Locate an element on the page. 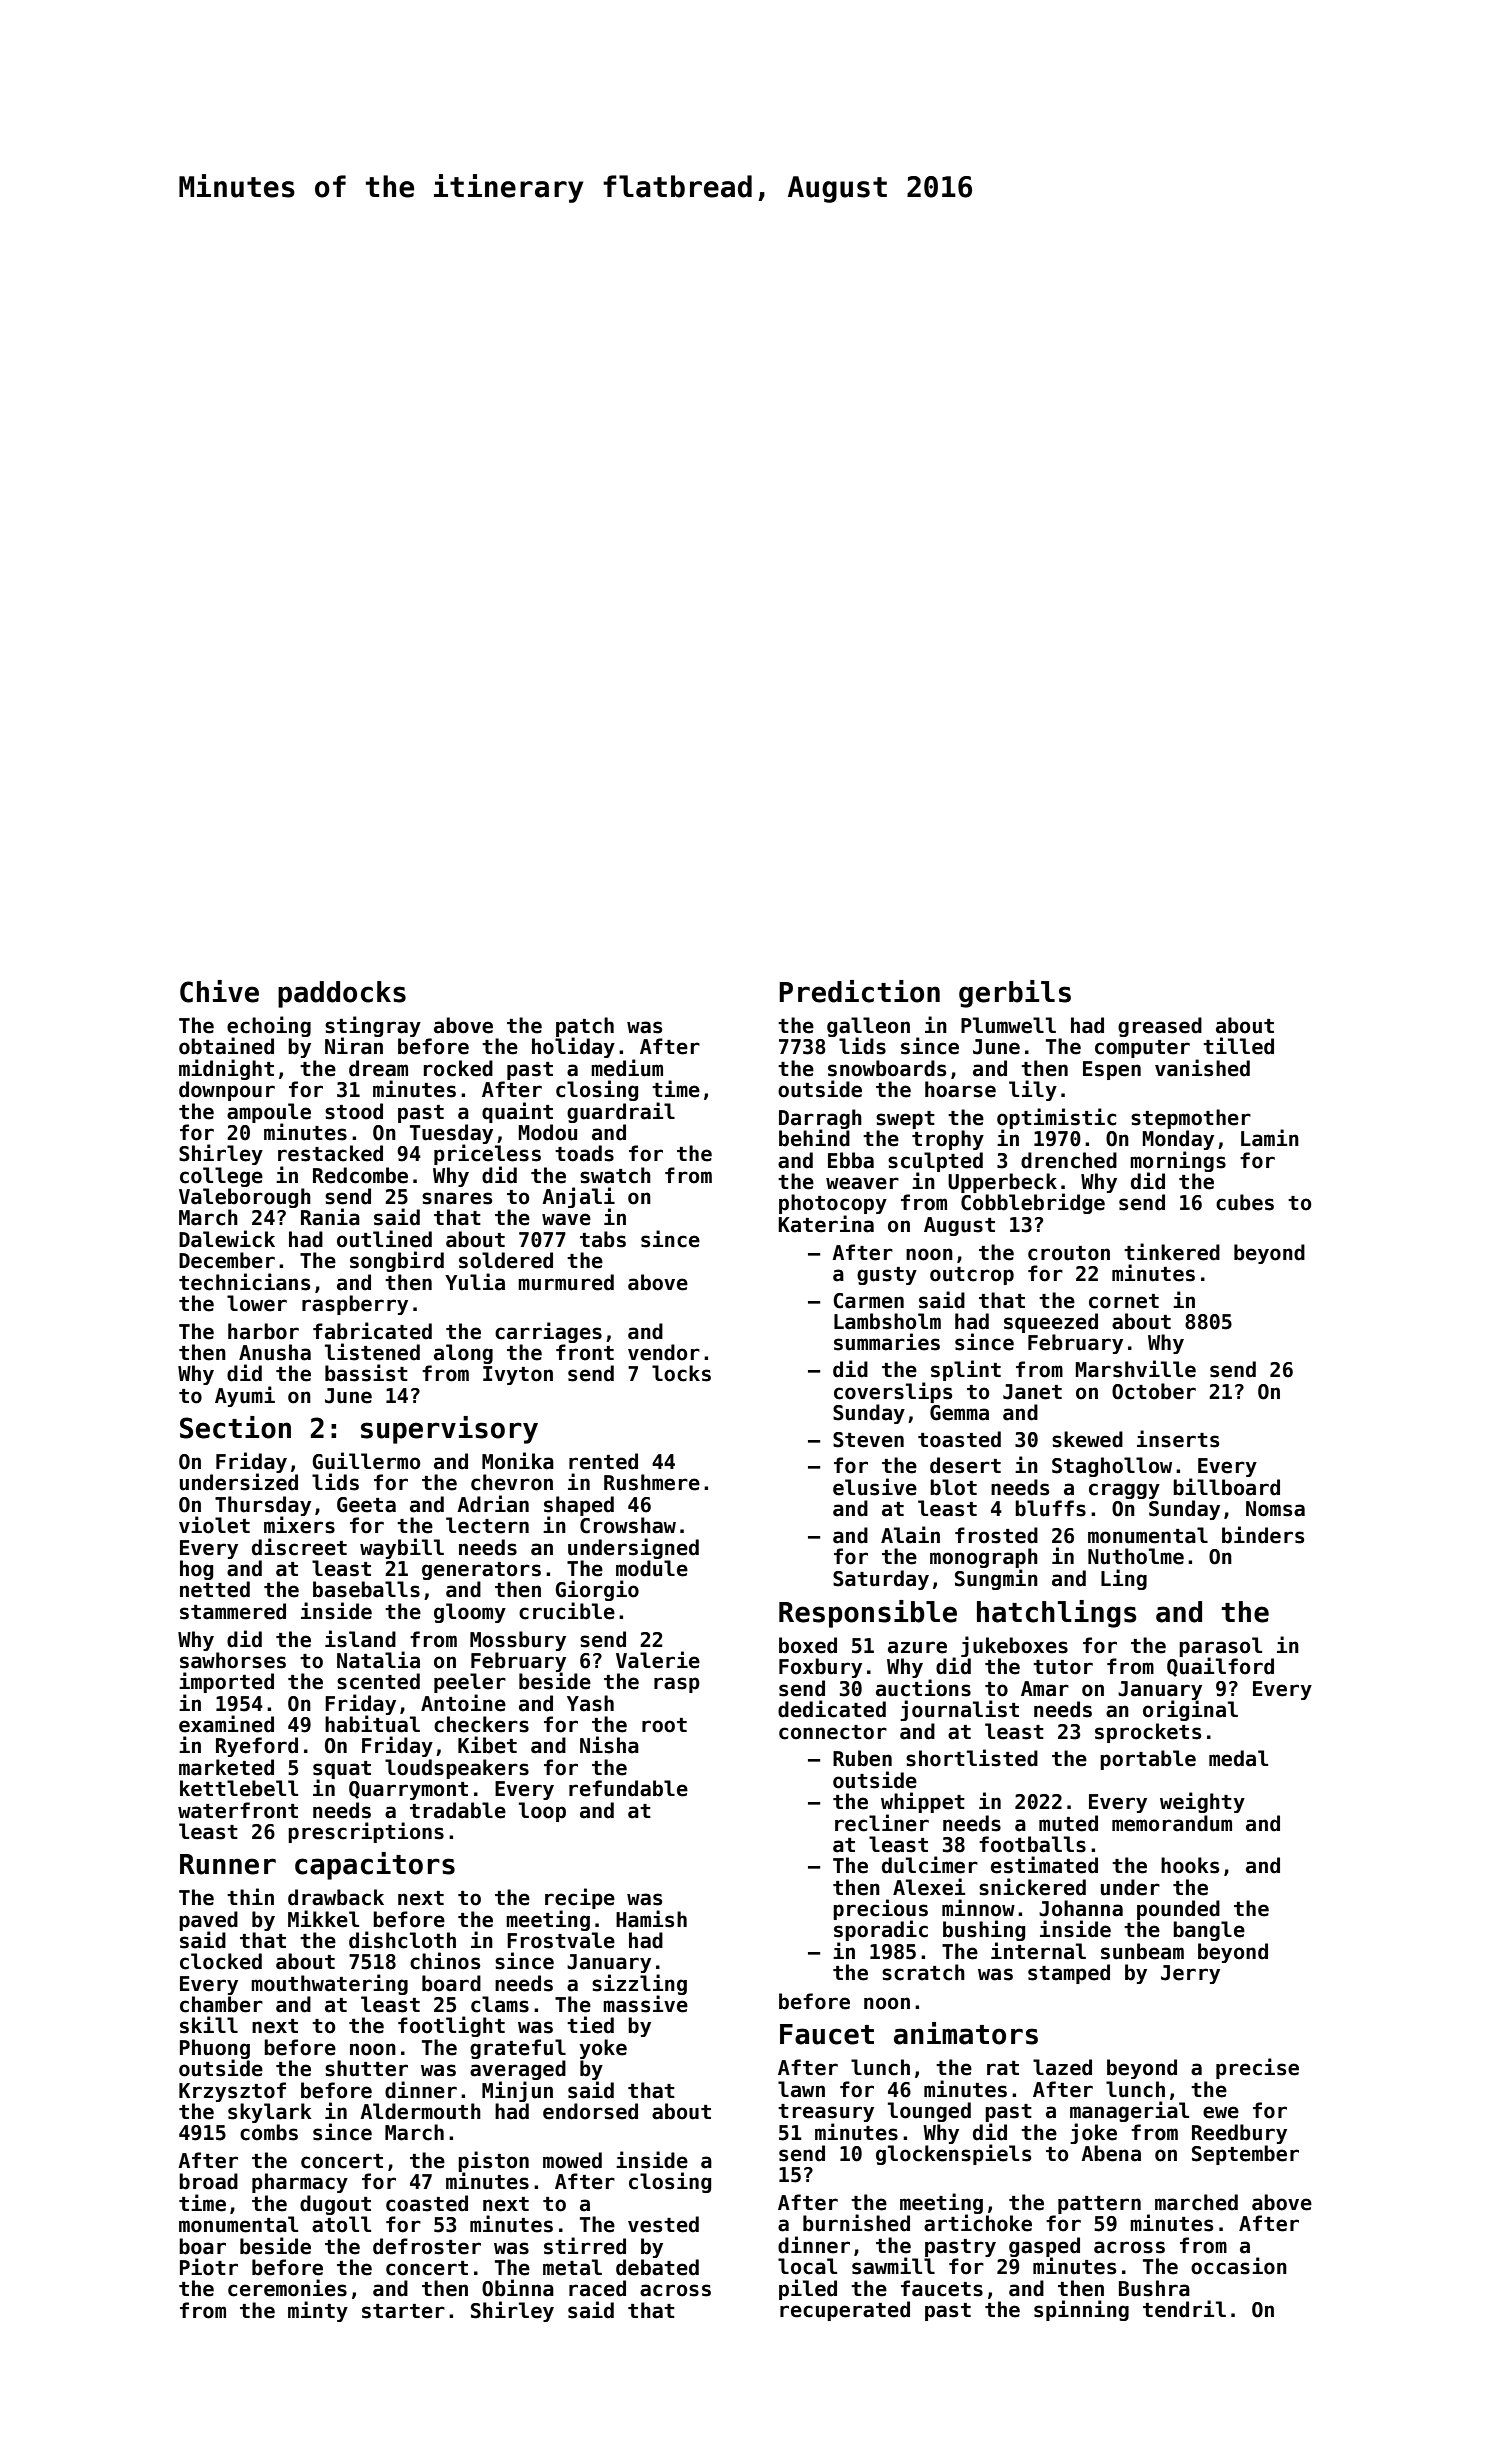 This document has height=2464, width=1496. spinning is located at coordinates (1081, 2310).
